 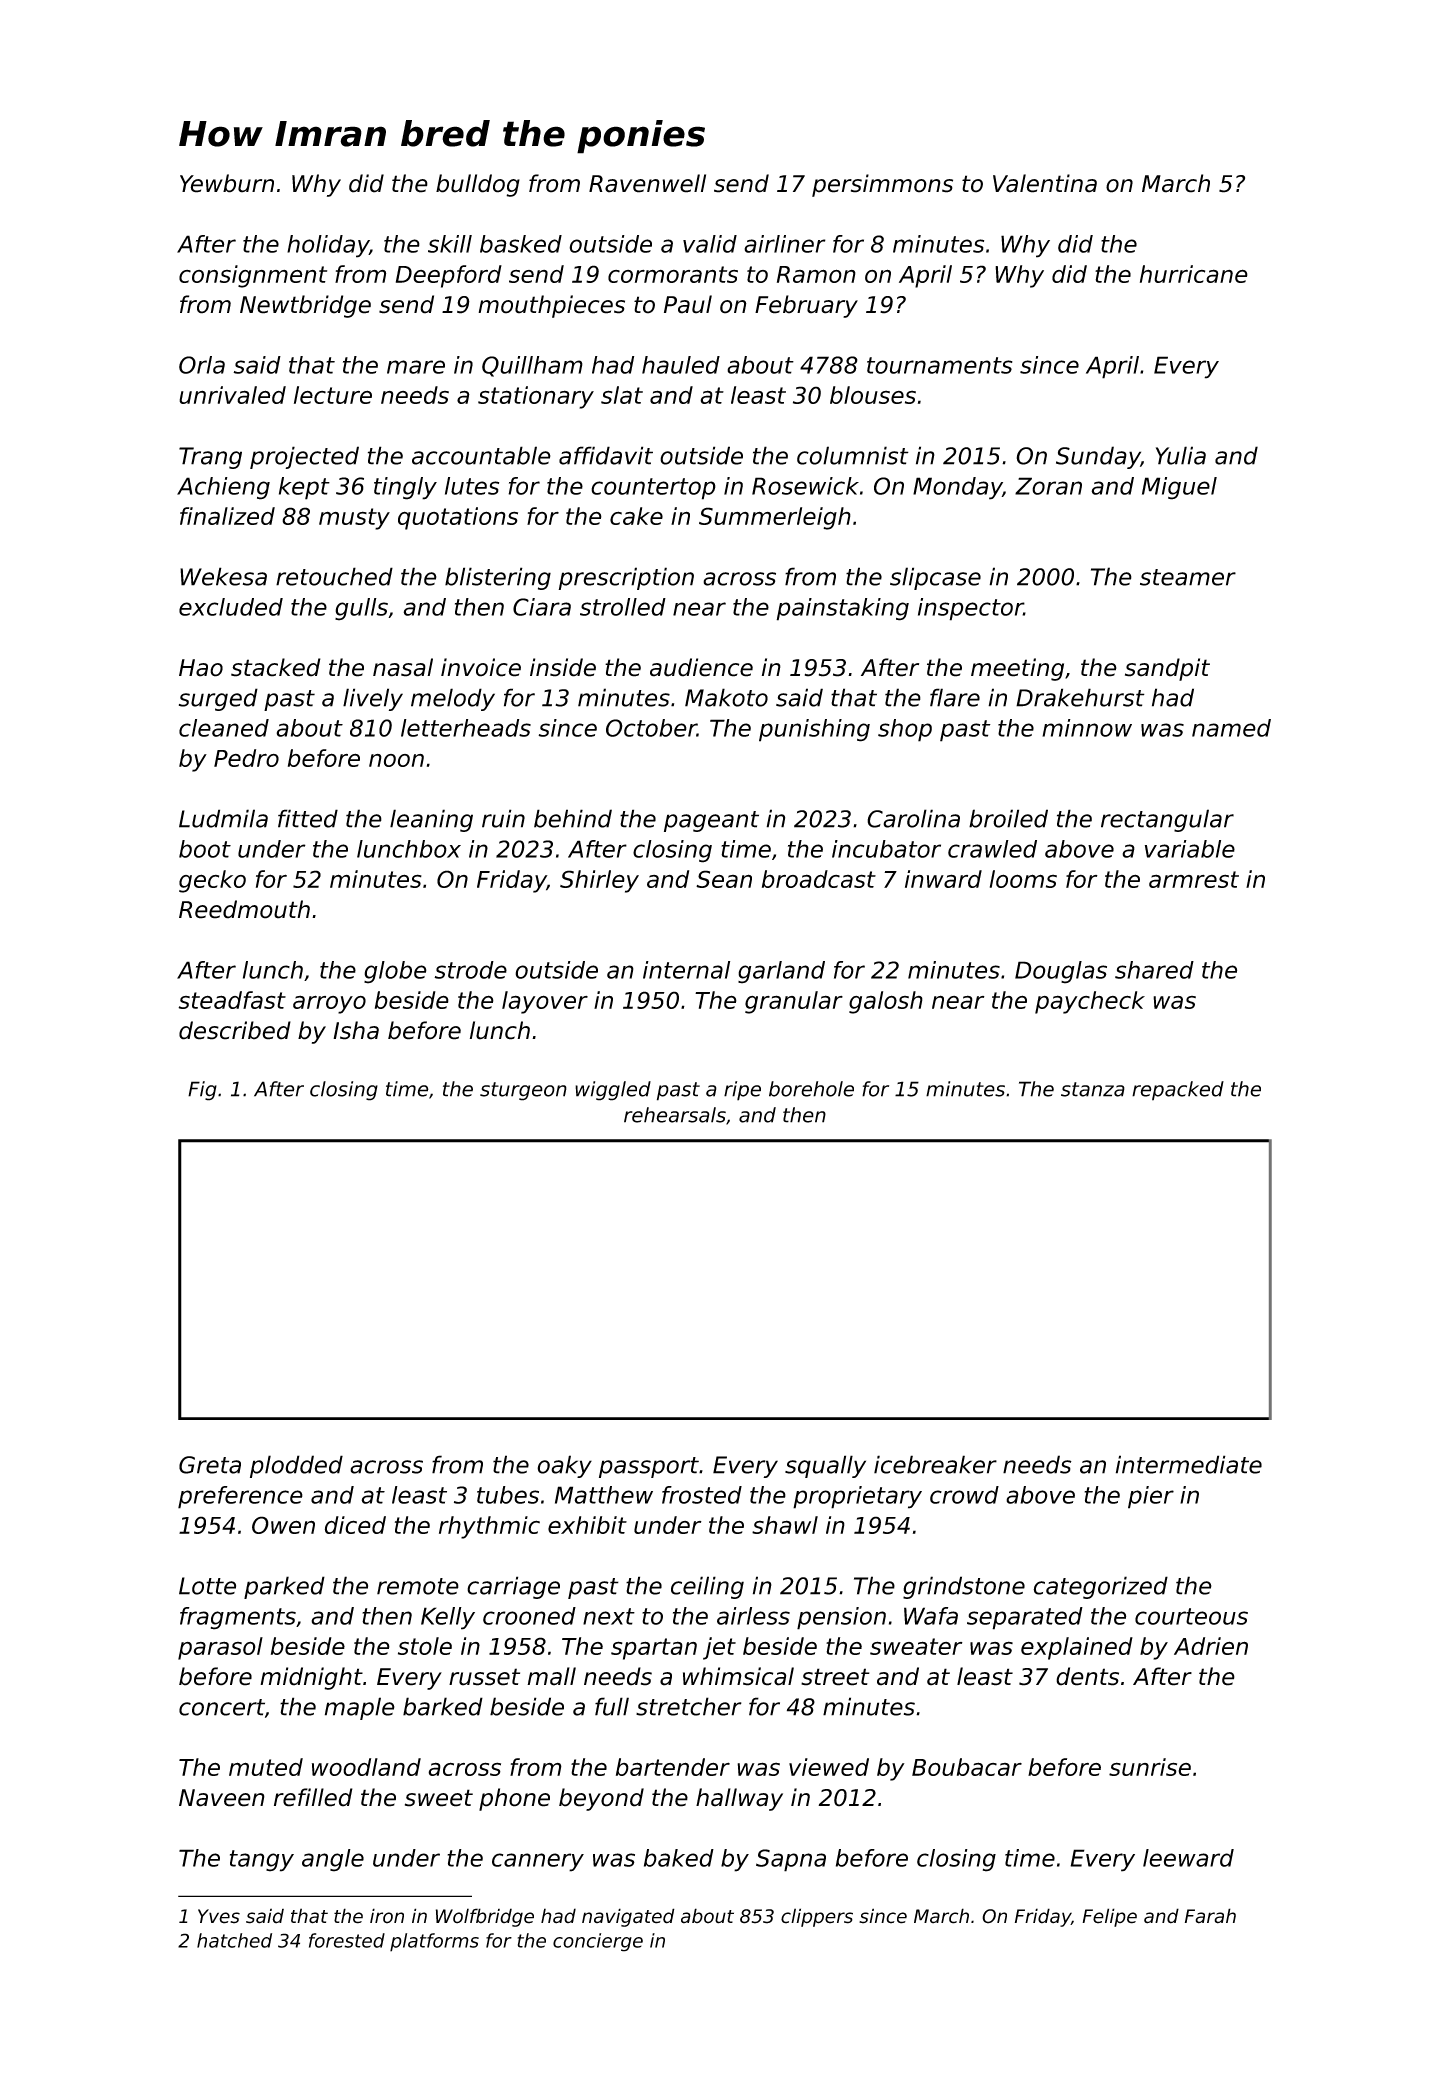 What do you see at coordinates (210, 1465) in the image?
I see `Greta` at bounding box center [210, 1465].
